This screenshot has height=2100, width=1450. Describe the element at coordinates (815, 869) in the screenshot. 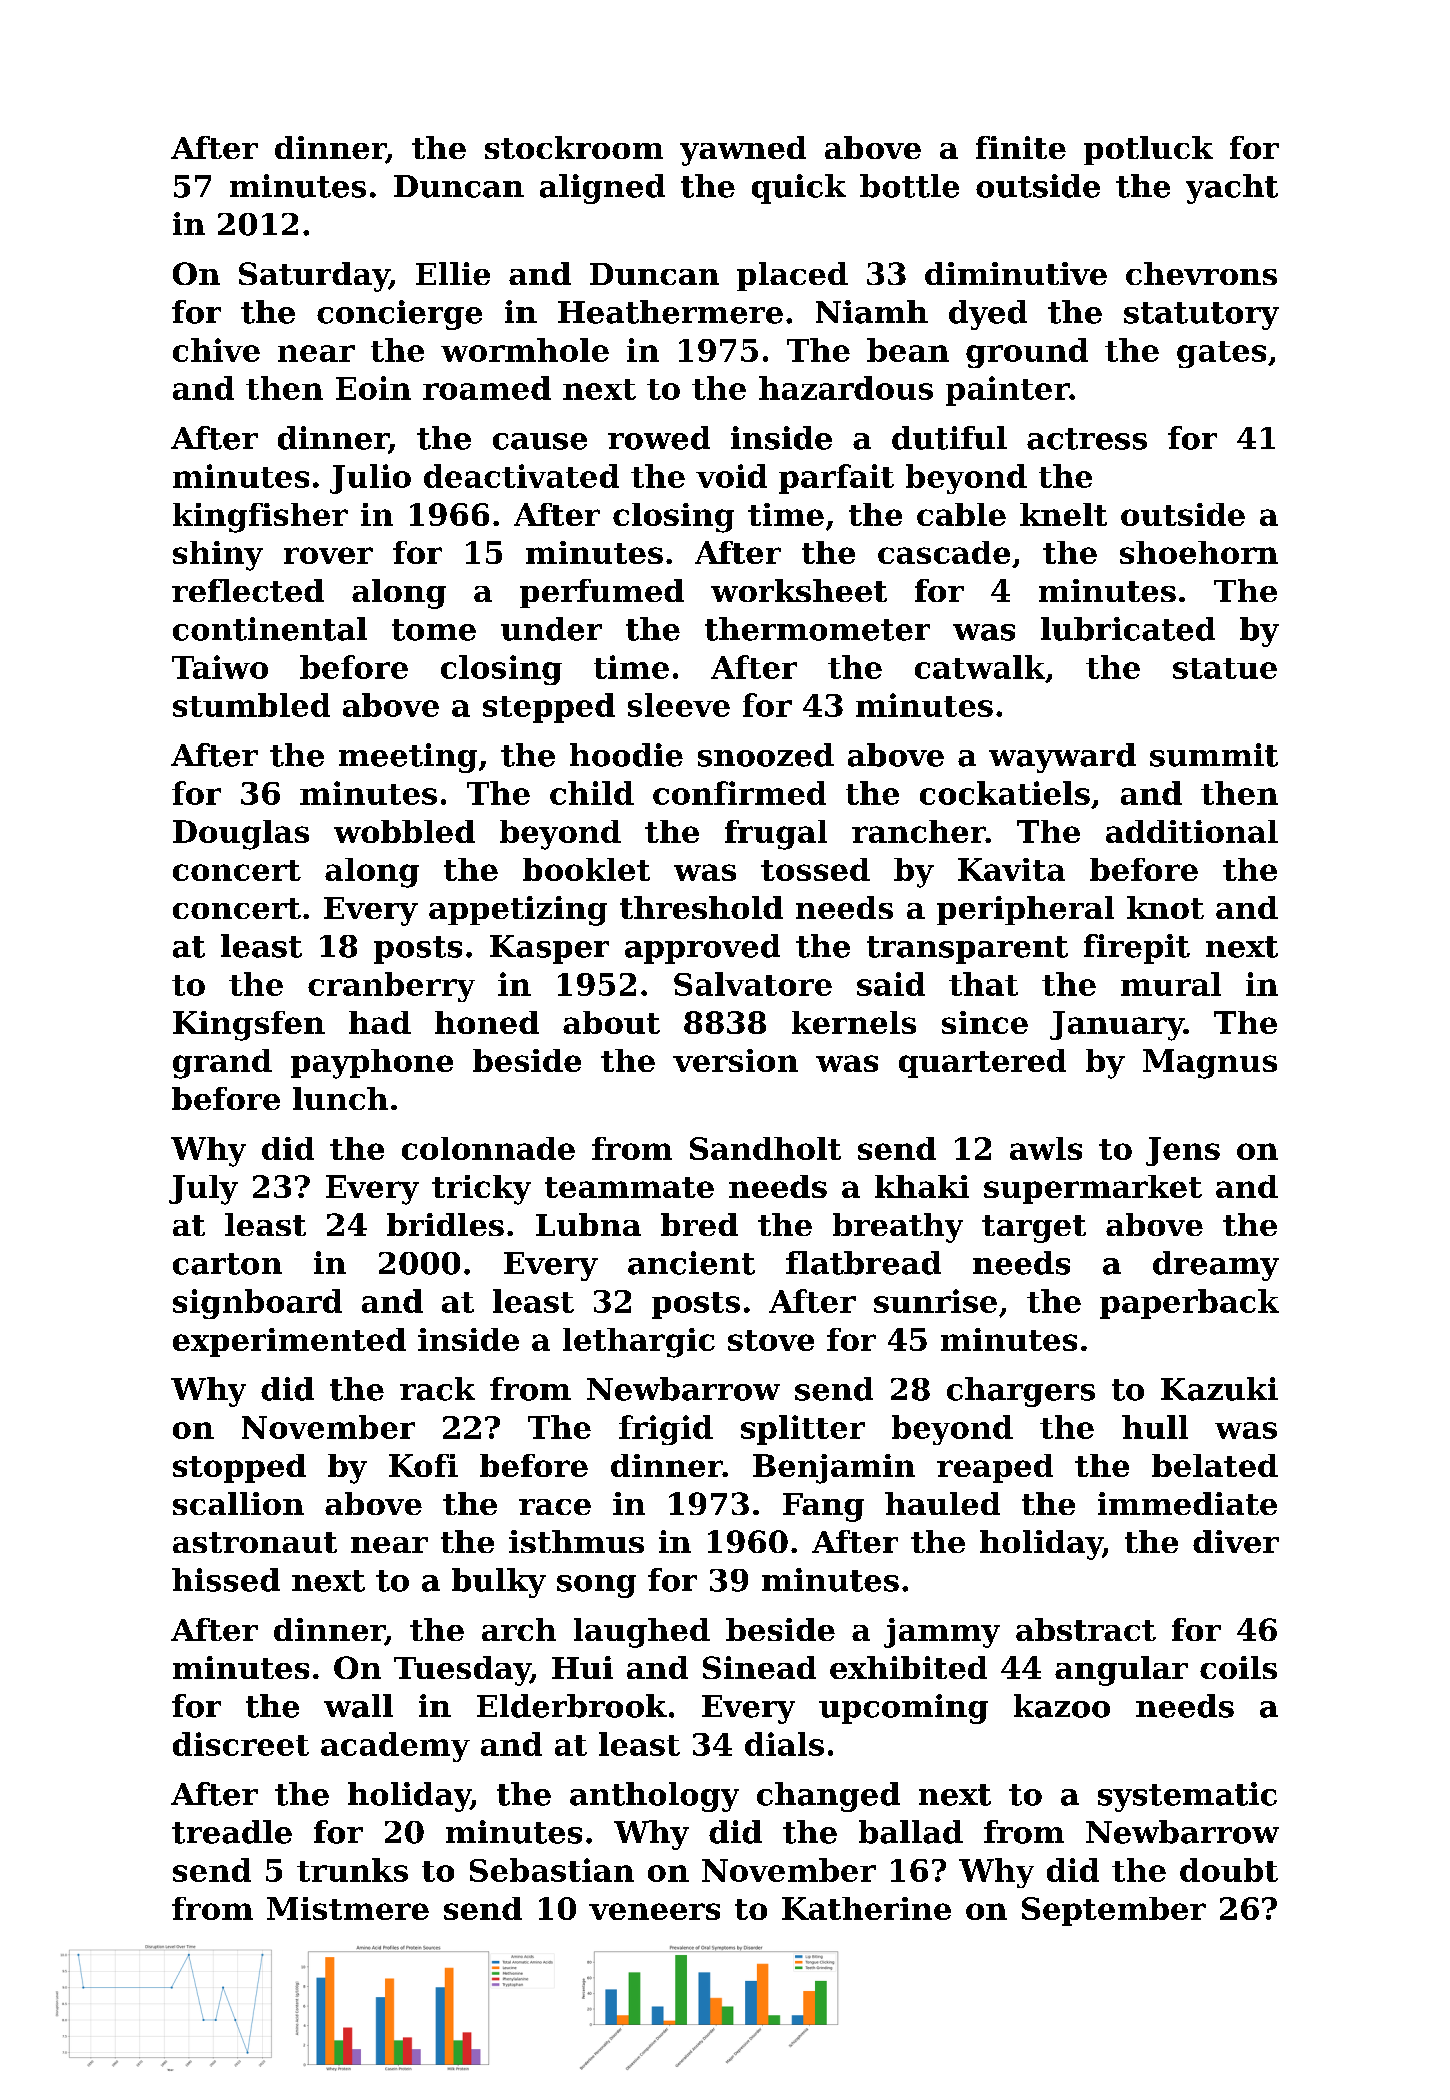

I see `tossed` at that location.
